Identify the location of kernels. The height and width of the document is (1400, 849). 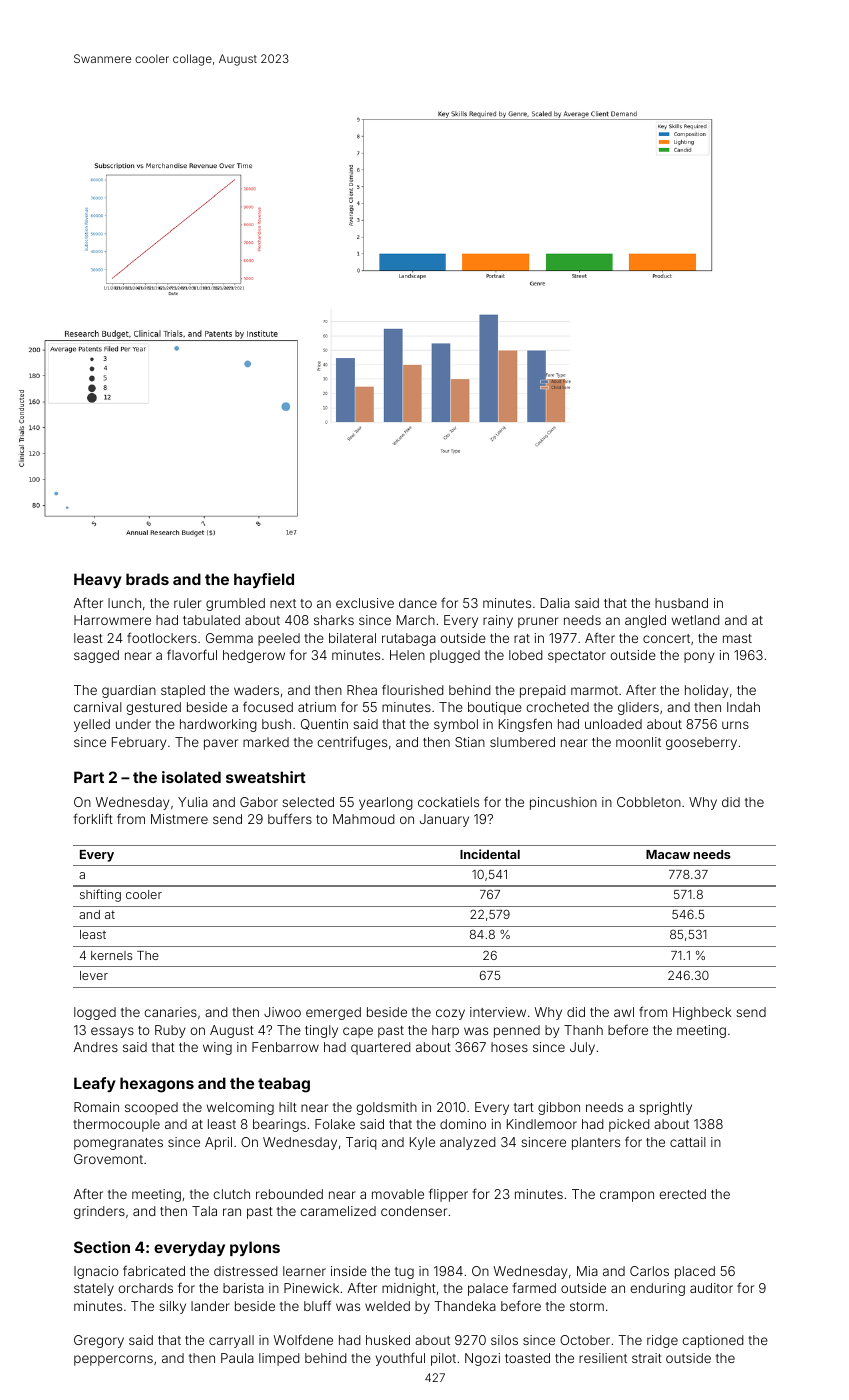
(112, 955).
